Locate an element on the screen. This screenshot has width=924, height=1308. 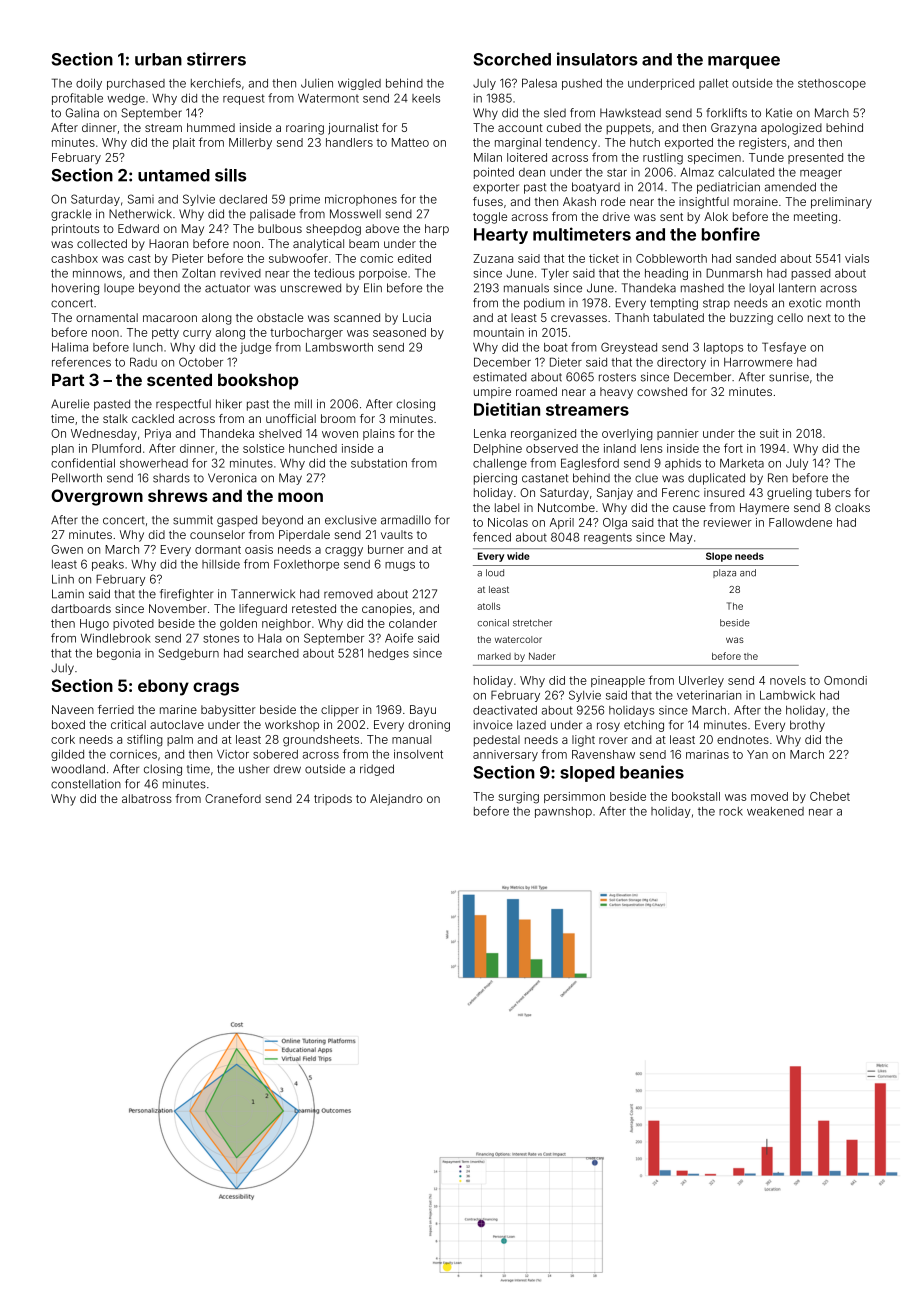
bonfire is located at coordinates (731, 234).
